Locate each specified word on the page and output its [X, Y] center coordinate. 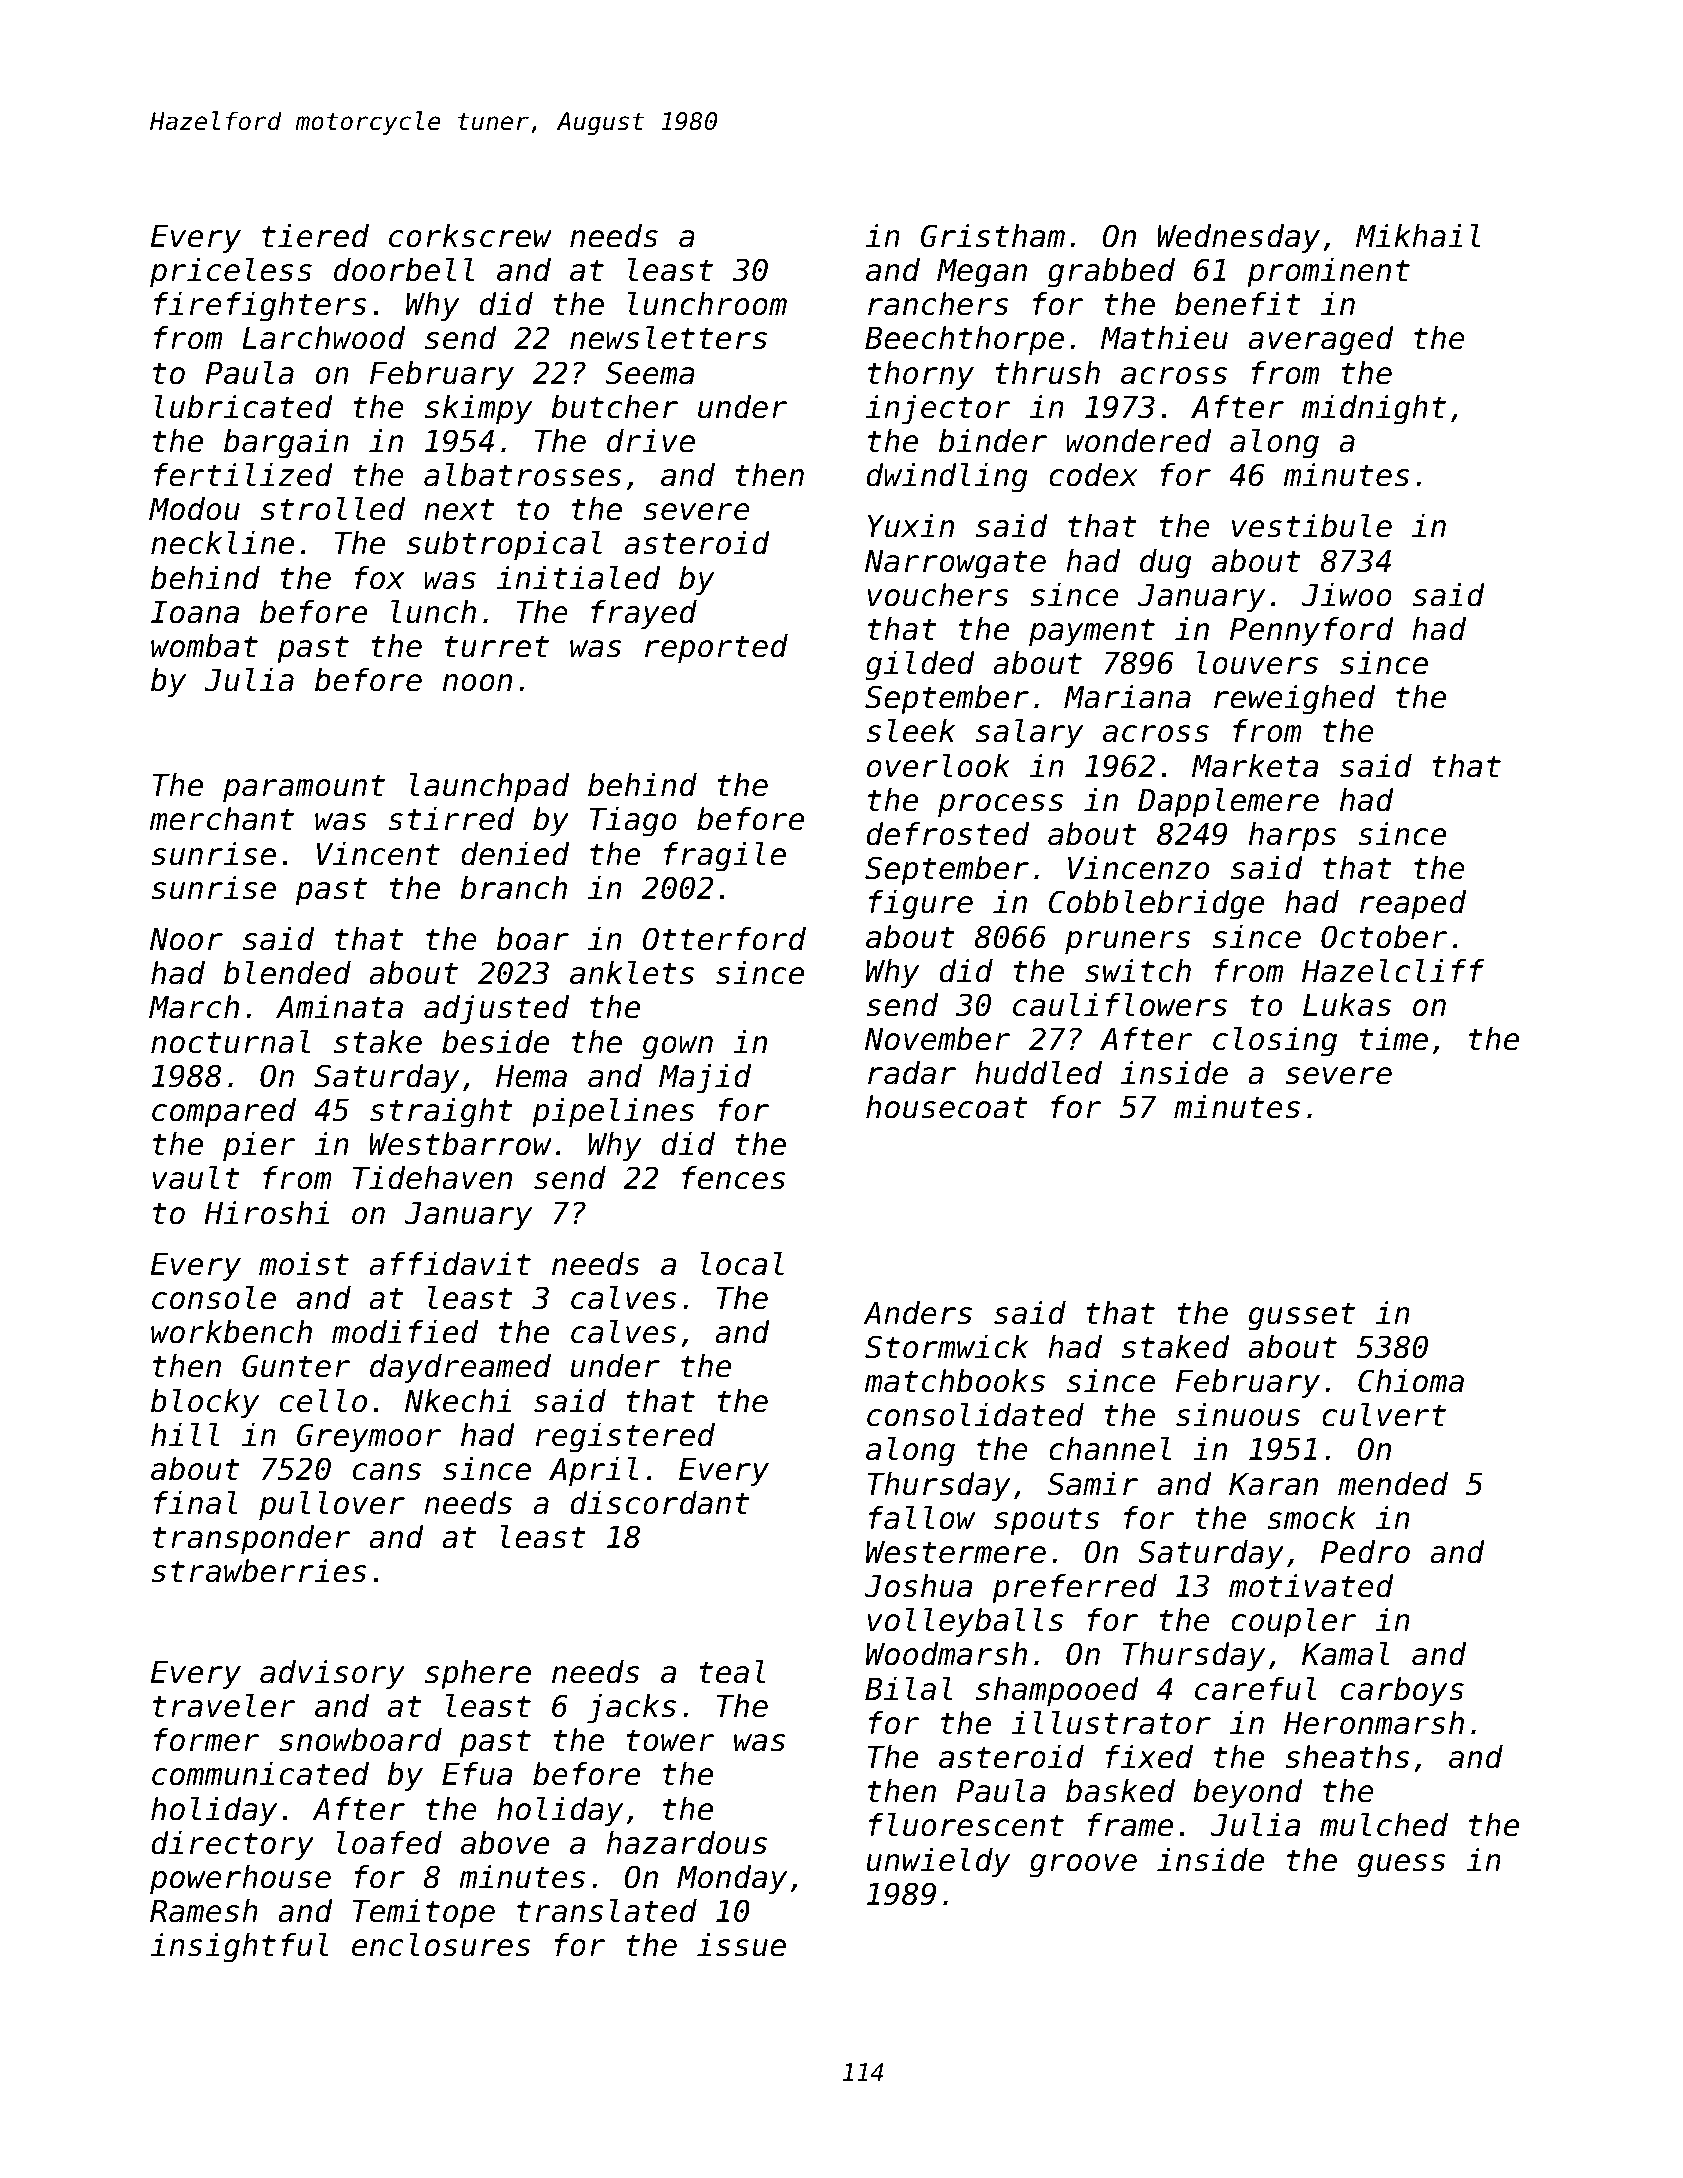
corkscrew [470, 236]
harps [1292, 837]
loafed [389, 1843]
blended [287, 973]
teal [732, 1672]
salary [1029, 734]
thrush [1047, 373]
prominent [1328, 273]
